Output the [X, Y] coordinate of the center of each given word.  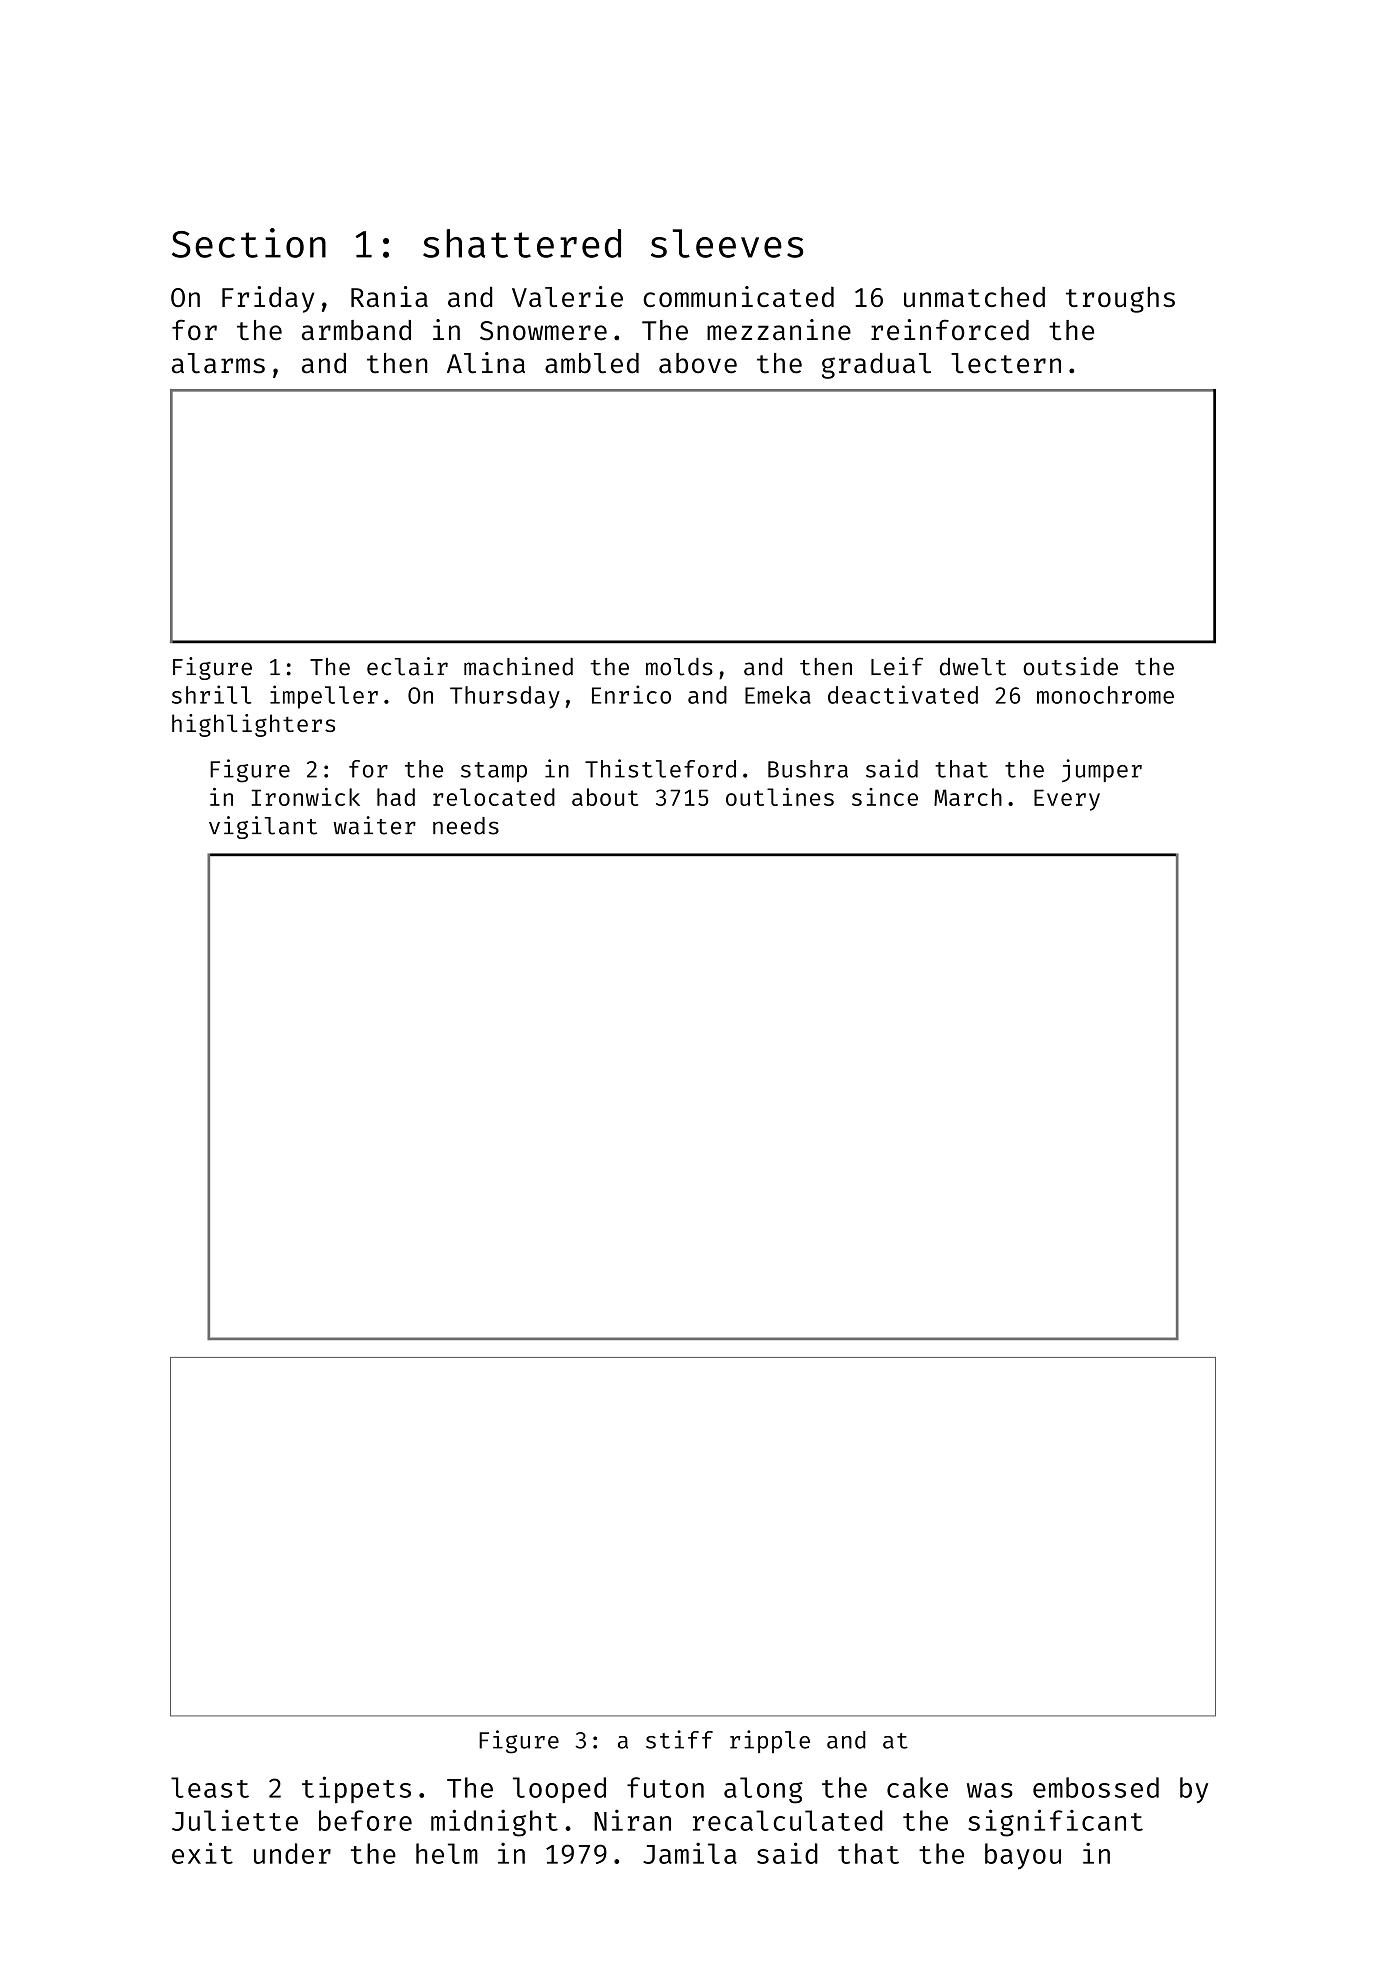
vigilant [263, 827]
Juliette [235, 1820]
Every [1067, 800]
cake [917, 1787]
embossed [1096, 1787]
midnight [494, 1823]
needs [466, 826]
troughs [1120, 300]
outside [1070, 666]
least [210, 1787]
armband [356, 330]
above [698, 363]
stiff [679, 1739]
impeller [324, 697]
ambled [592, 363]
